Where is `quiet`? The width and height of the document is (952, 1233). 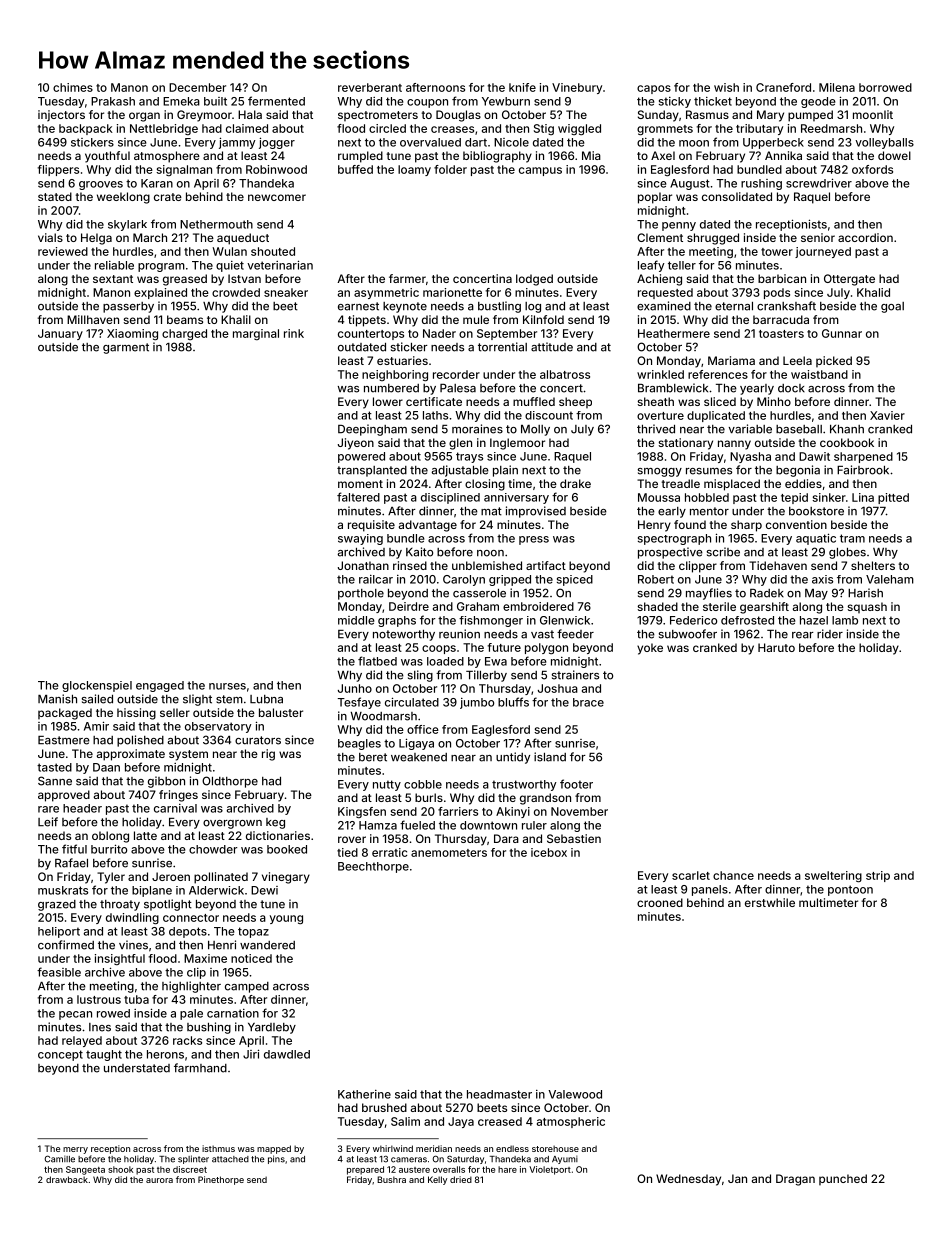 quiet is located at coordinates (230, 266).
